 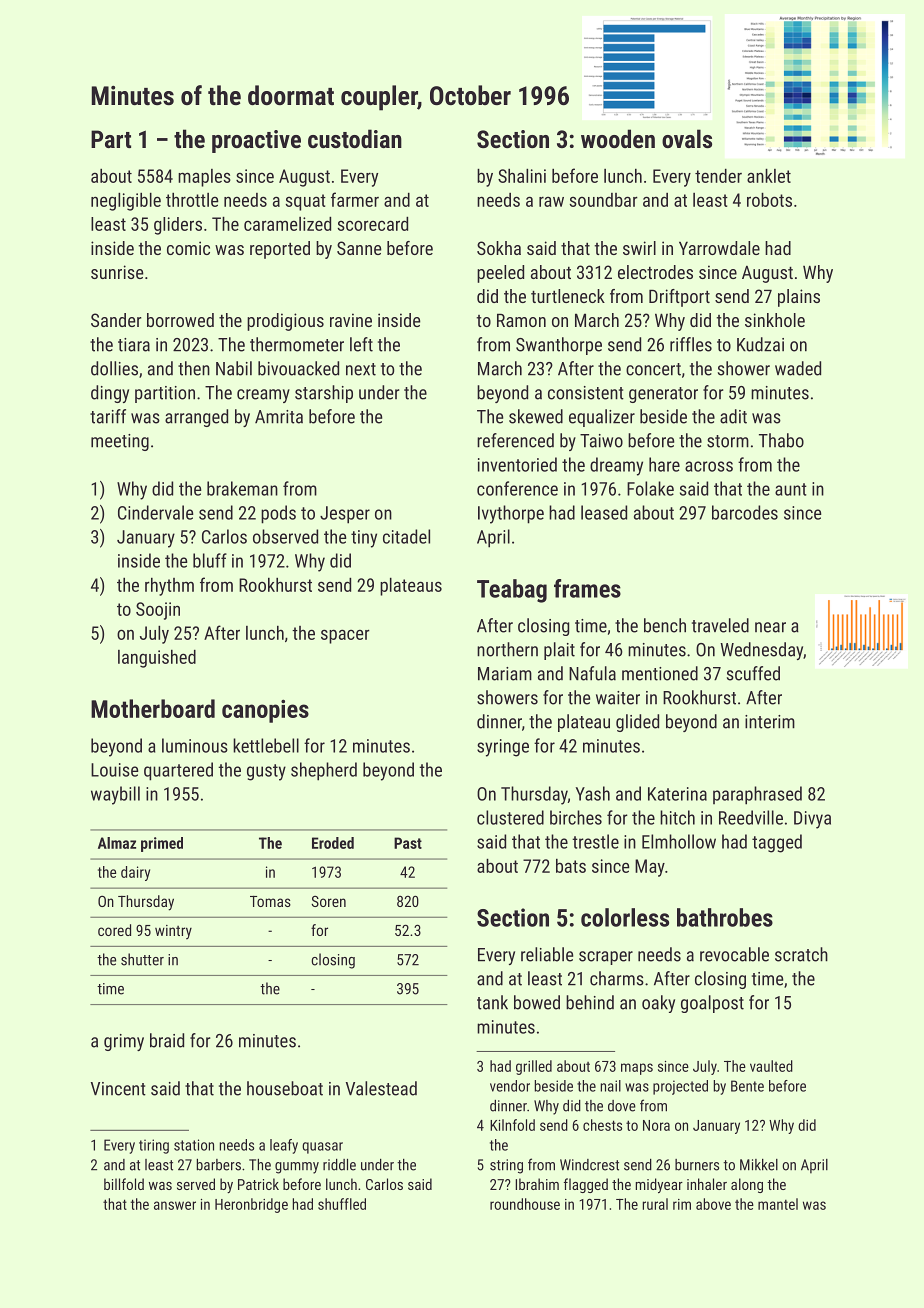 I want to click on brakeman, so click(x=242, y=488).
